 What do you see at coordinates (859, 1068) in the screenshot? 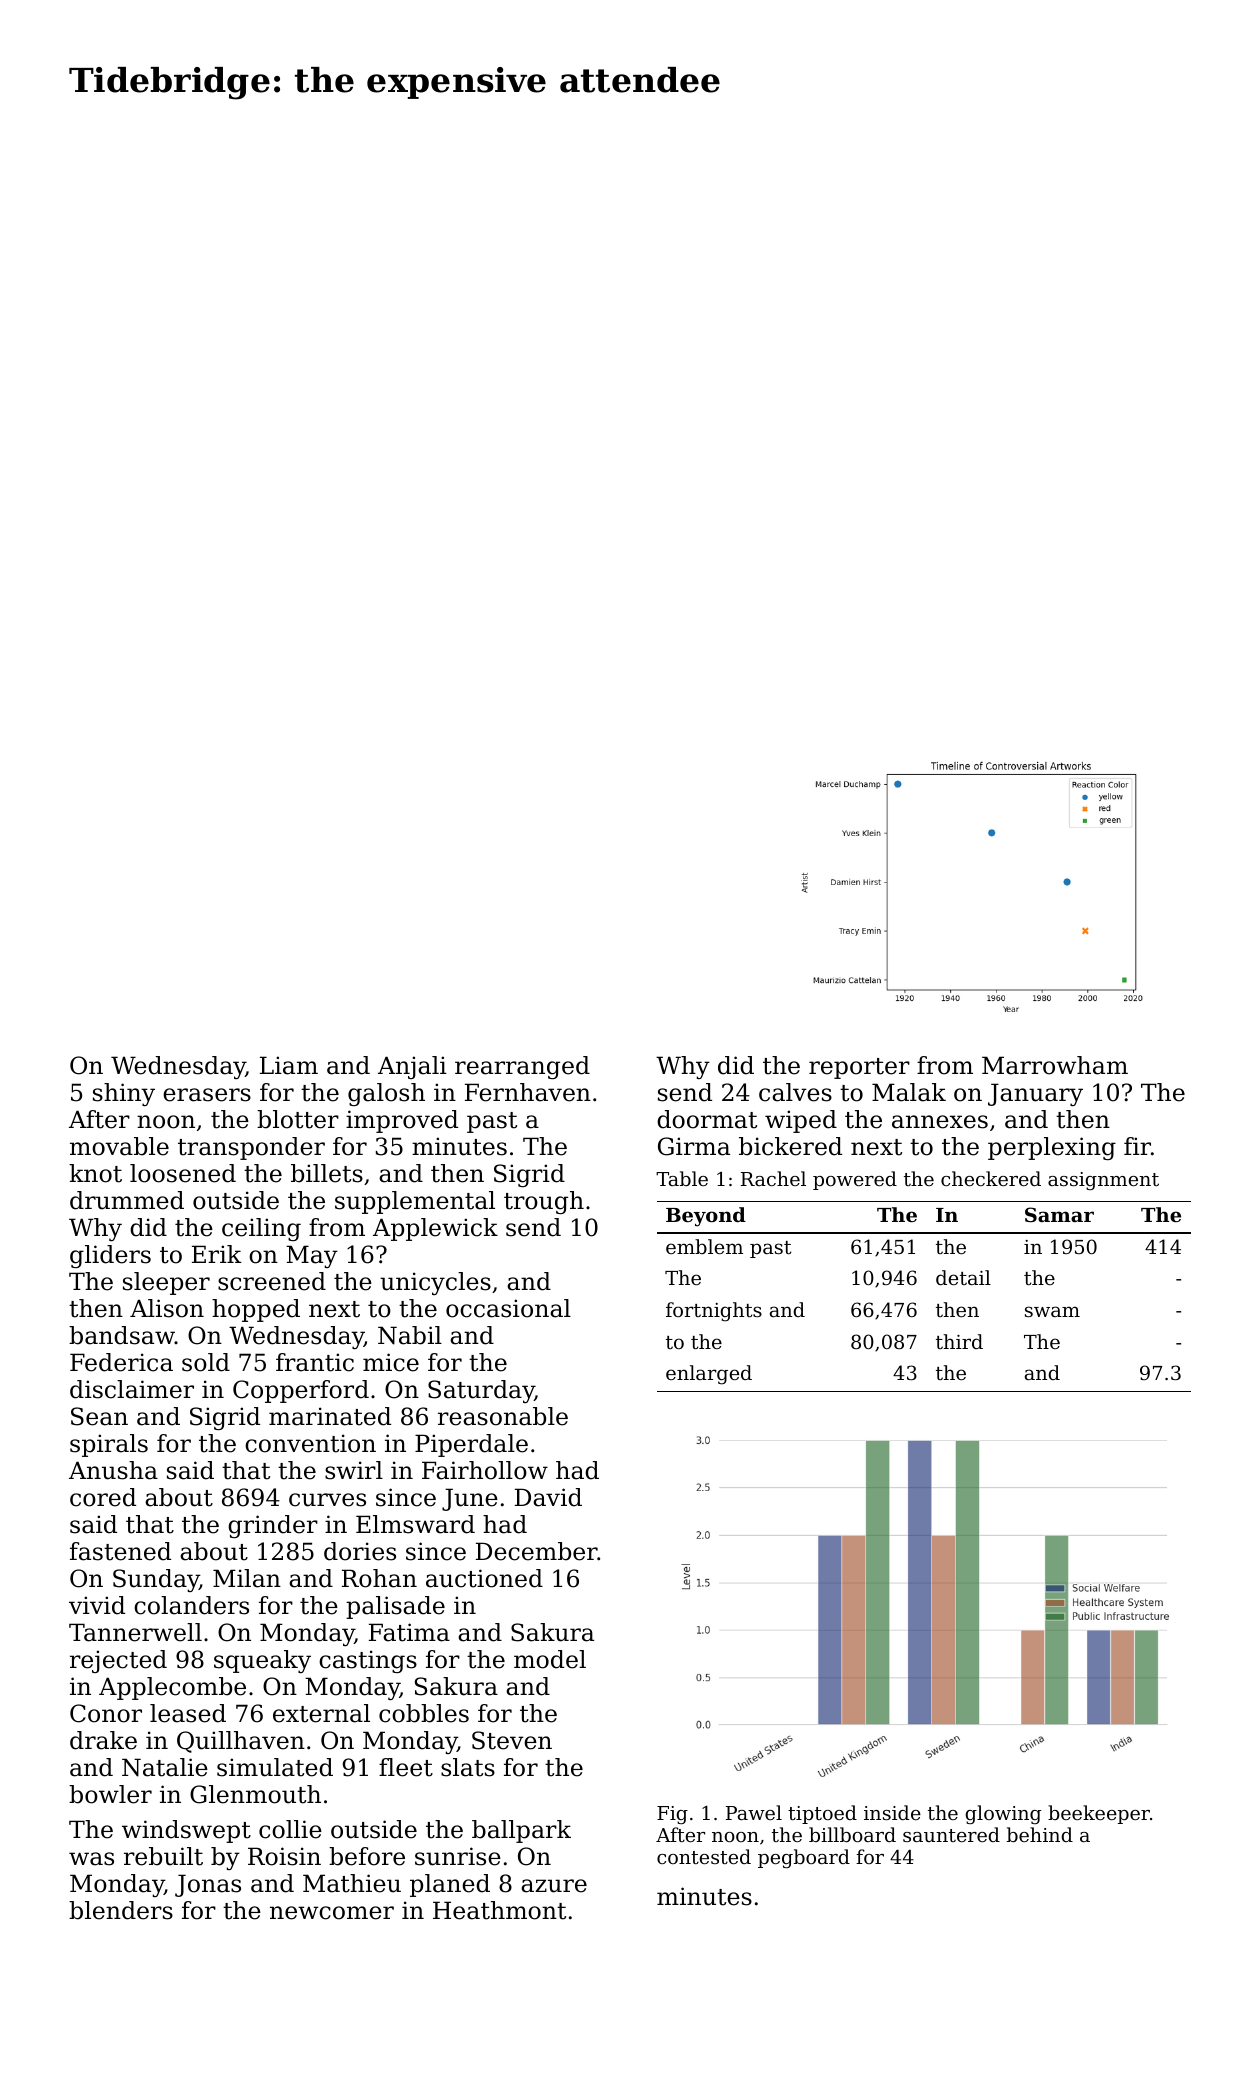
I see `reporter` at bounding box center [859, 1068].
